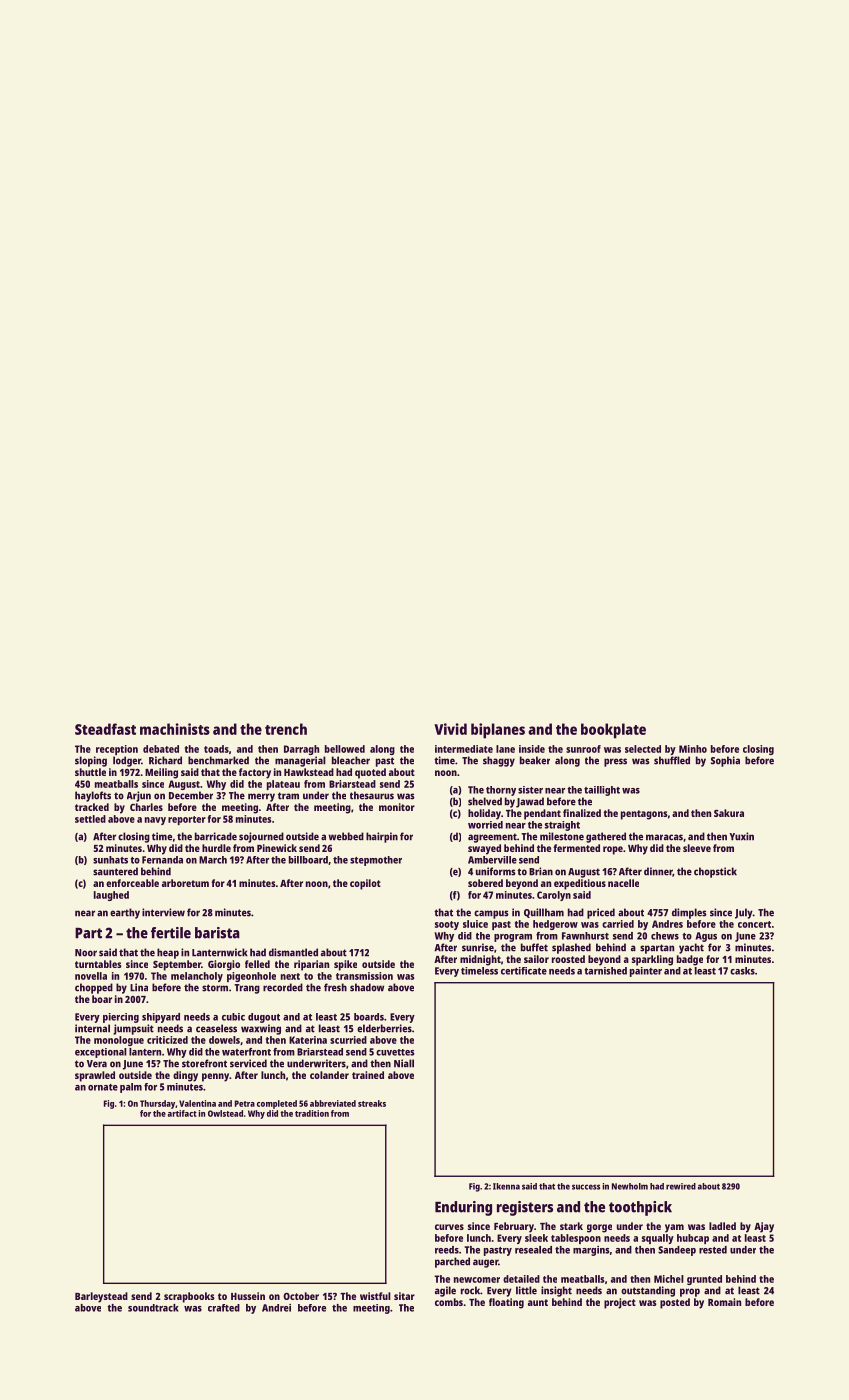  Describe the element at coordinates (121, 1018) in the document. I see `piercing` at that location.
